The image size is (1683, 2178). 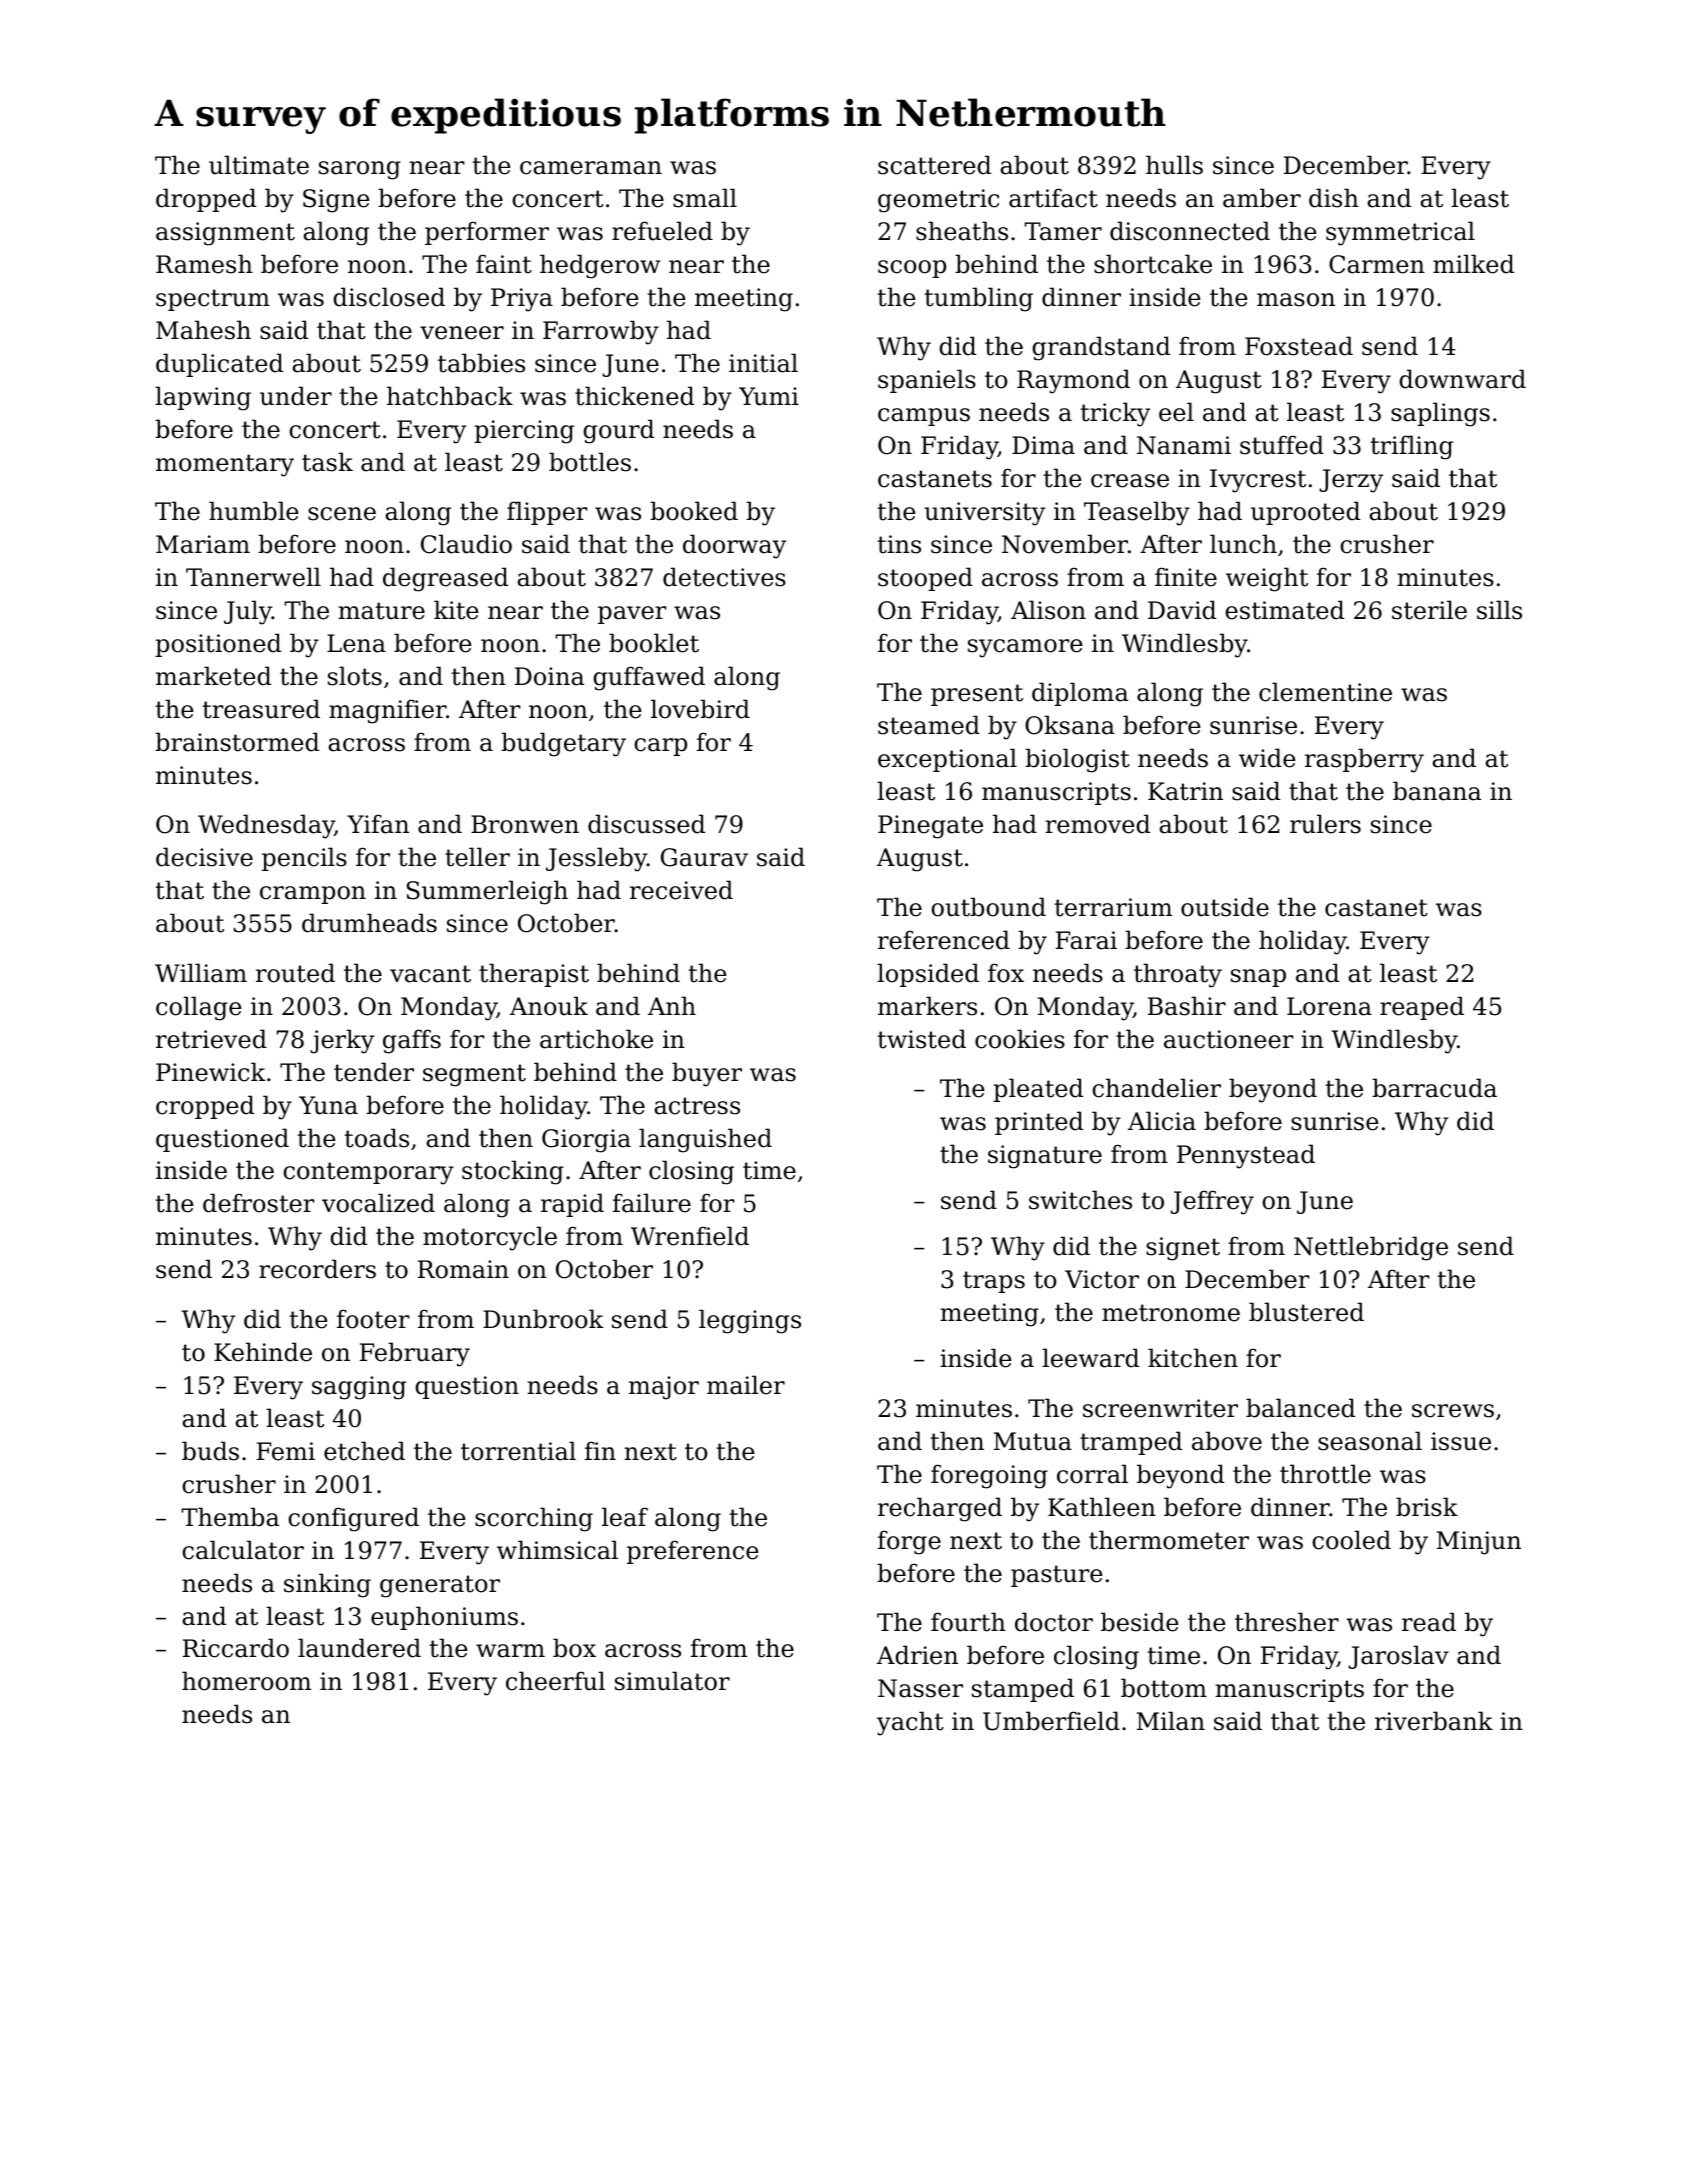 What do you see at coordinates (254, 511) in the document?
I see `humble` at bounding box center [254, 511].
